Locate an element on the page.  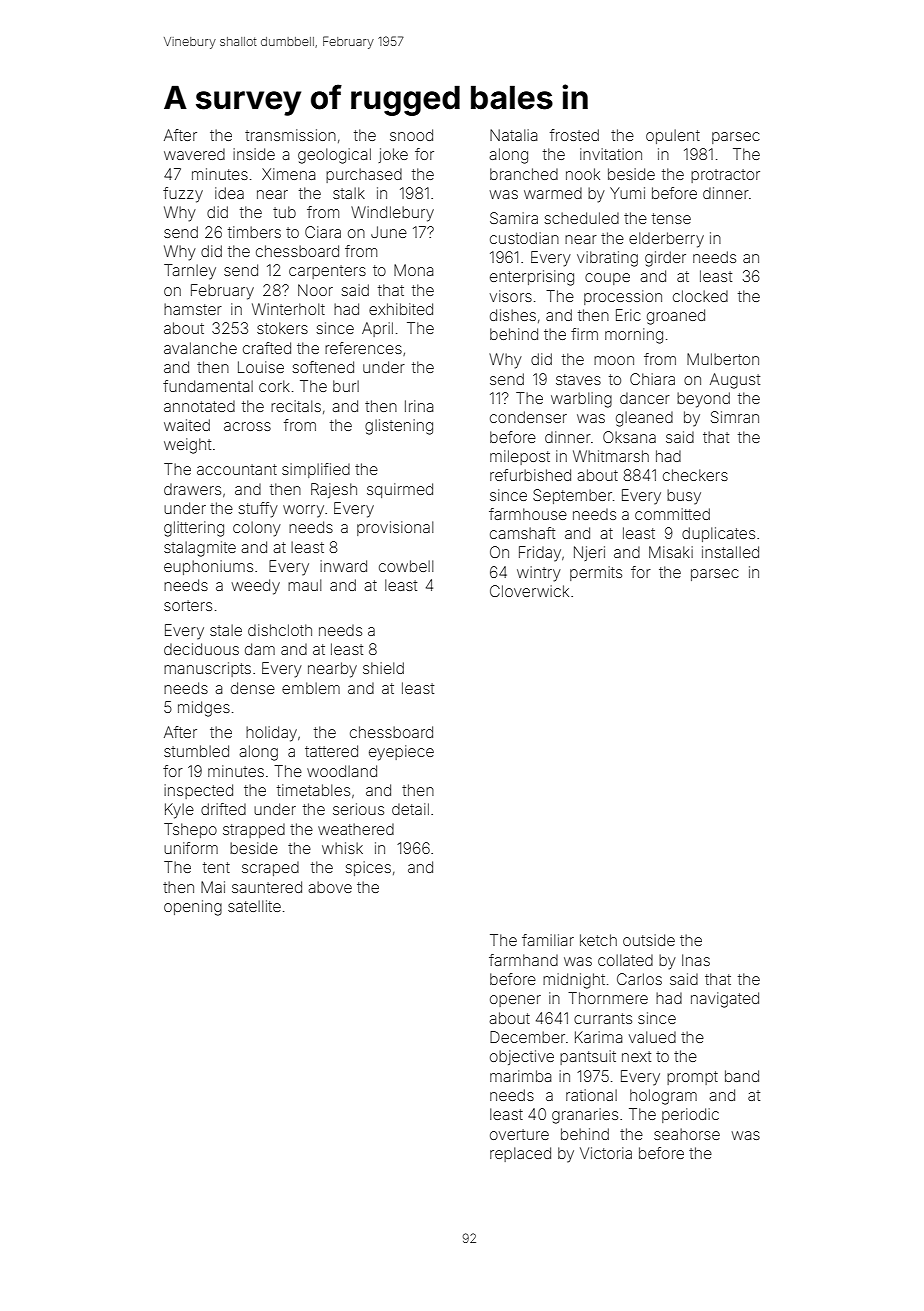
transmission is located at coordinates (290, 135).
